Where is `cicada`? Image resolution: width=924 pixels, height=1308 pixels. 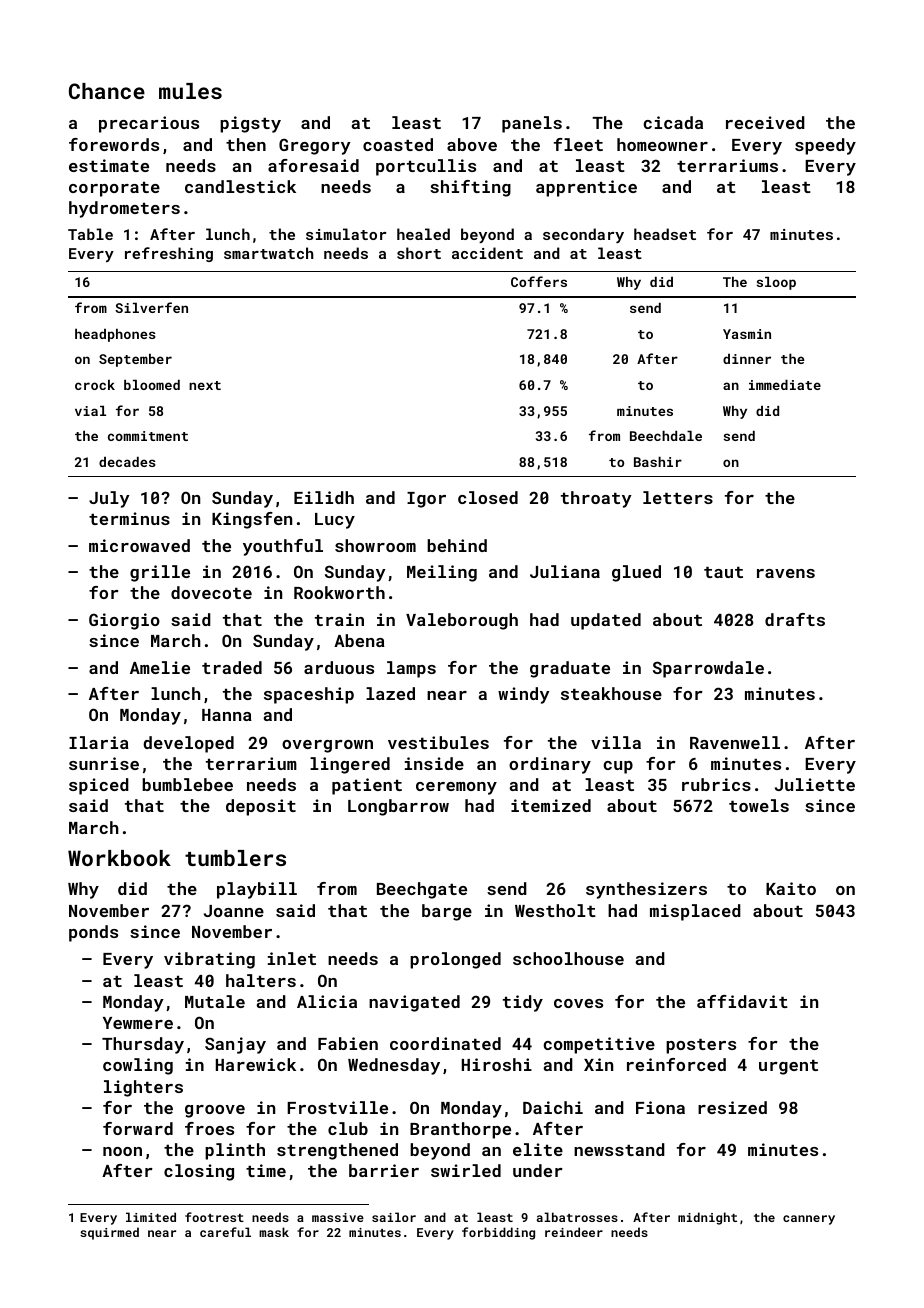
cicada is located at coordinates (673, 122).
